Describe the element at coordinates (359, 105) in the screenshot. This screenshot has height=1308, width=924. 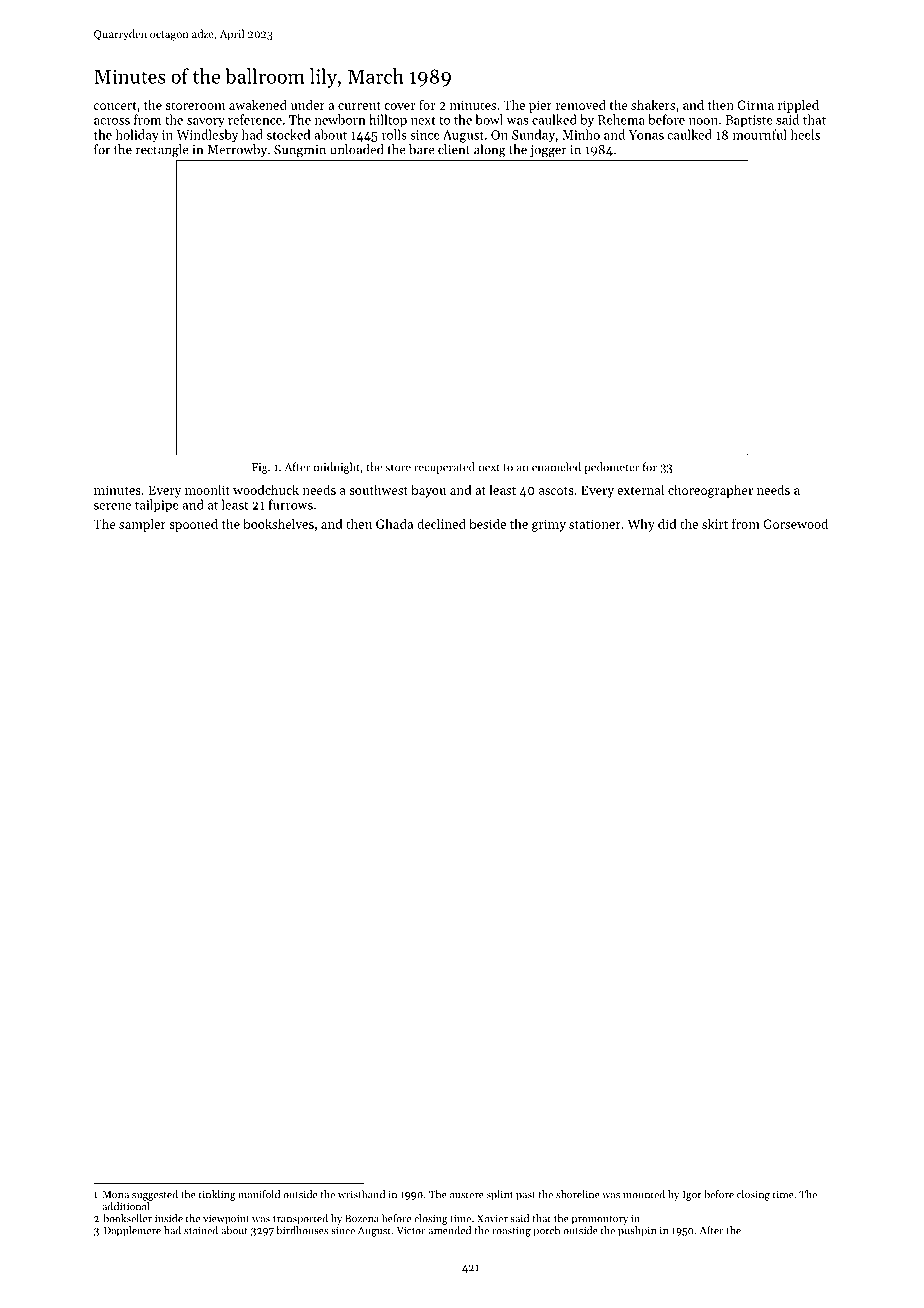
I see `current` at that location.
